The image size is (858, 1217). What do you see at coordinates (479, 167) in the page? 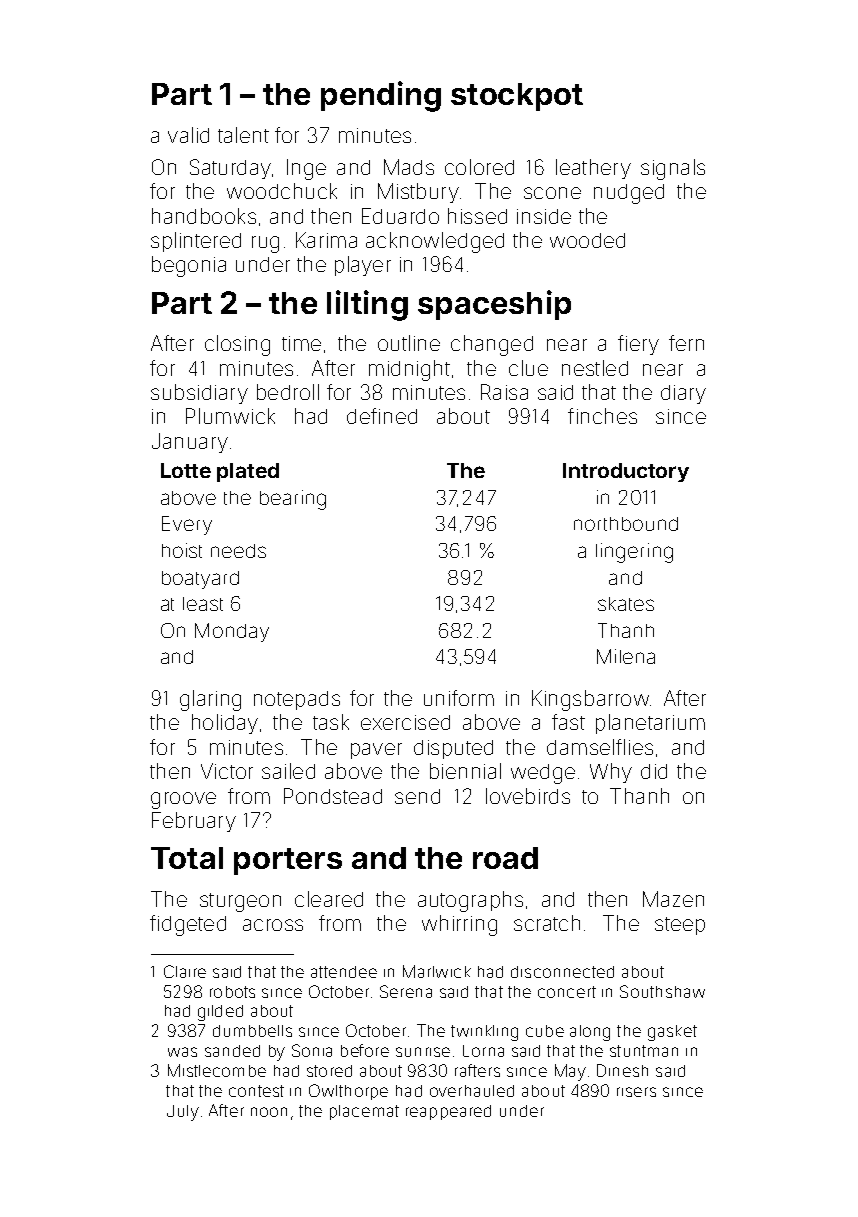
I see `colored` at bounding box center [479, 167].
